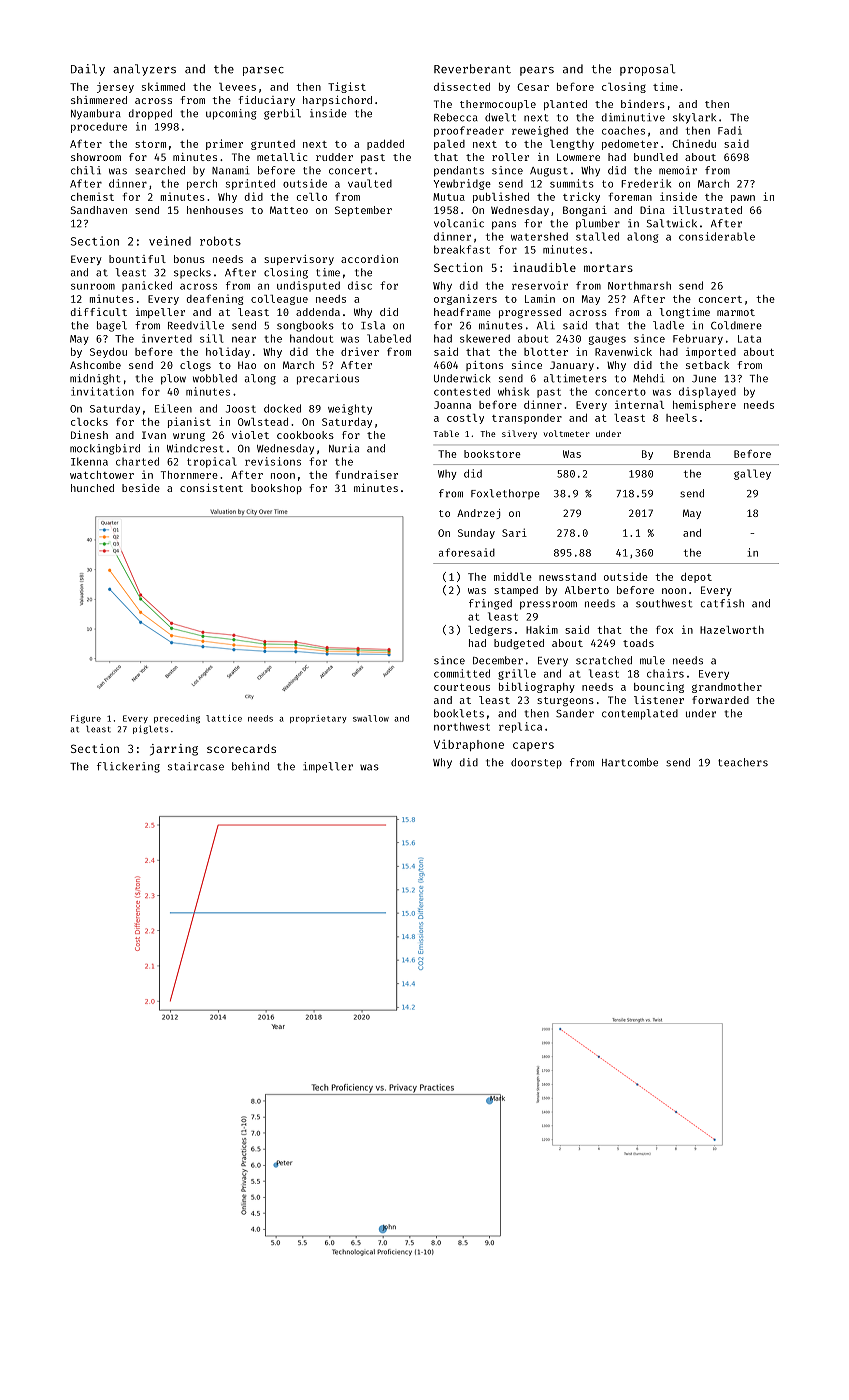 The width and height of the document is (849, 1400). I want to click on Fadi, so click(730, 130).
